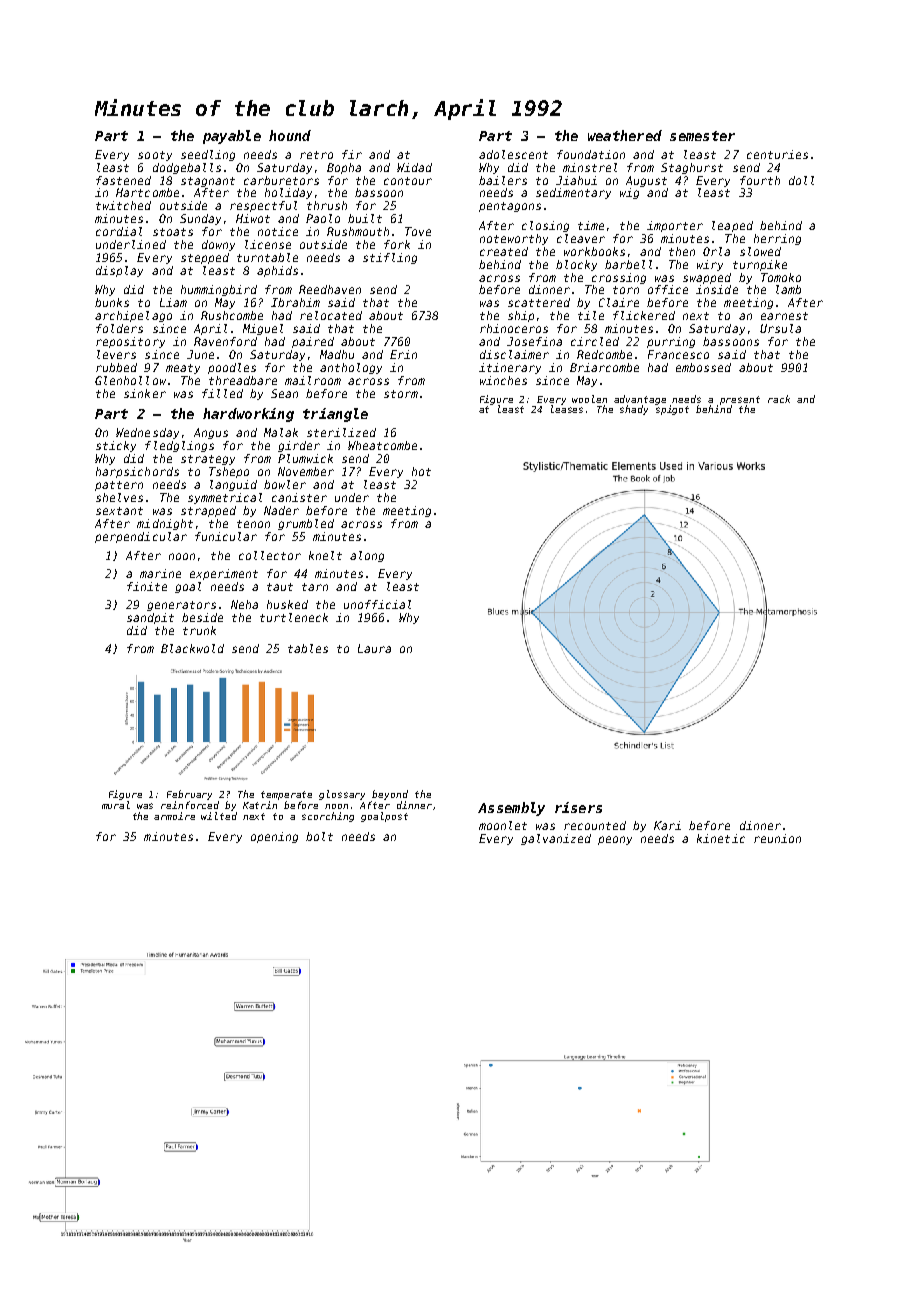 The image size is (924, 1308). Describe the element at coordinates (682, 251) in the image. I see `then` at that location.
